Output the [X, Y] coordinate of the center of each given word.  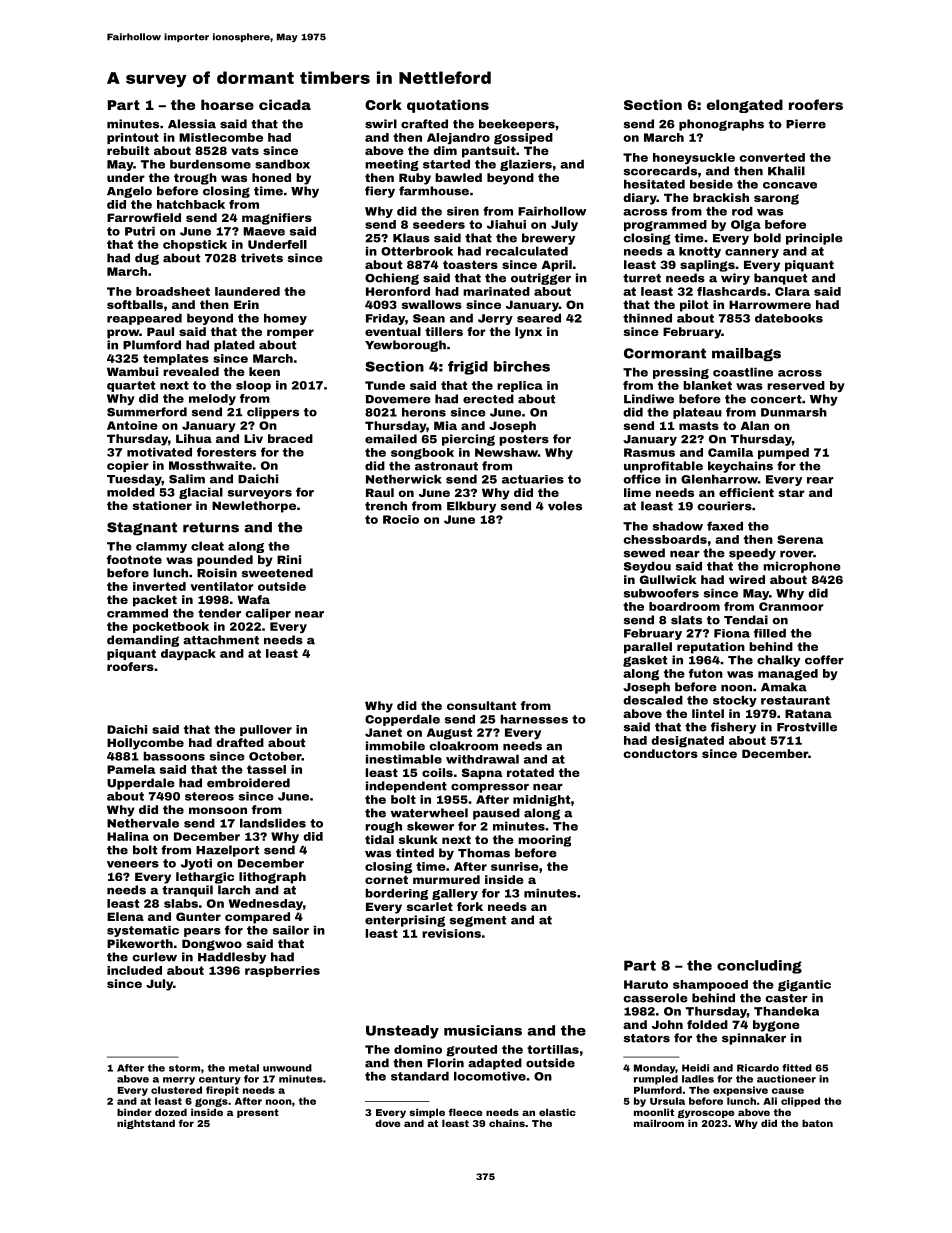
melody [212, 399]
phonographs [721, 125]
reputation [711, 648]
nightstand [146, 1124]
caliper [268, 614]
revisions [451, 933]
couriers [725, 506]
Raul [380, 492]
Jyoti [196, 864]
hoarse [227, 104]
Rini [289, 559]
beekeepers [517, 125]
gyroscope [706, 1113]
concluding [759, 967]
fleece [465, 1112]
